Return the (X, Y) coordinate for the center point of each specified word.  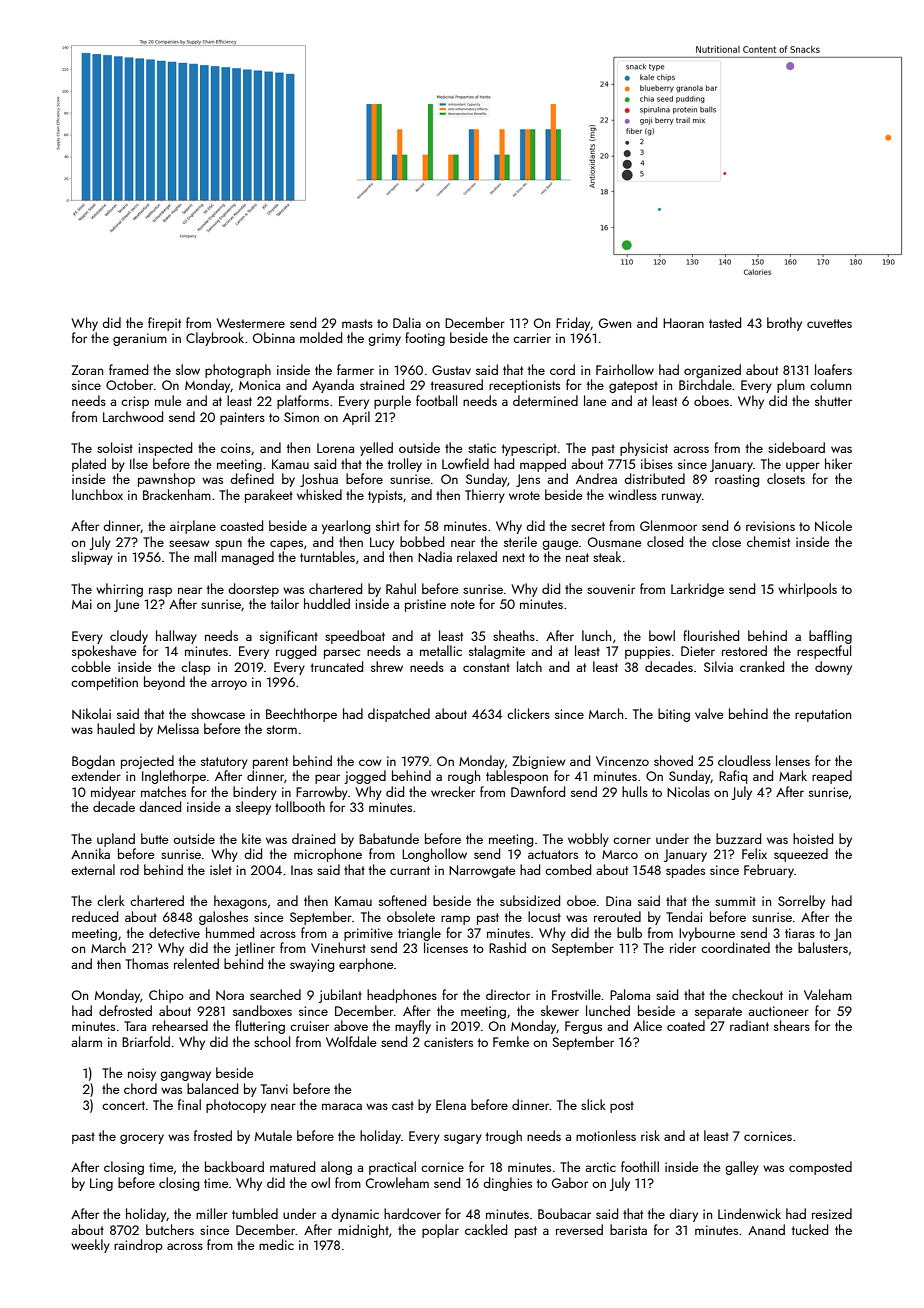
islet (221, 869)
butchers (170, 1229)
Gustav (451, 370)
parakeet (269, 496)
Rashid (507, 947)
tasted (725, 322)
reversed (579, 1229)
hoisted (813, 838)
